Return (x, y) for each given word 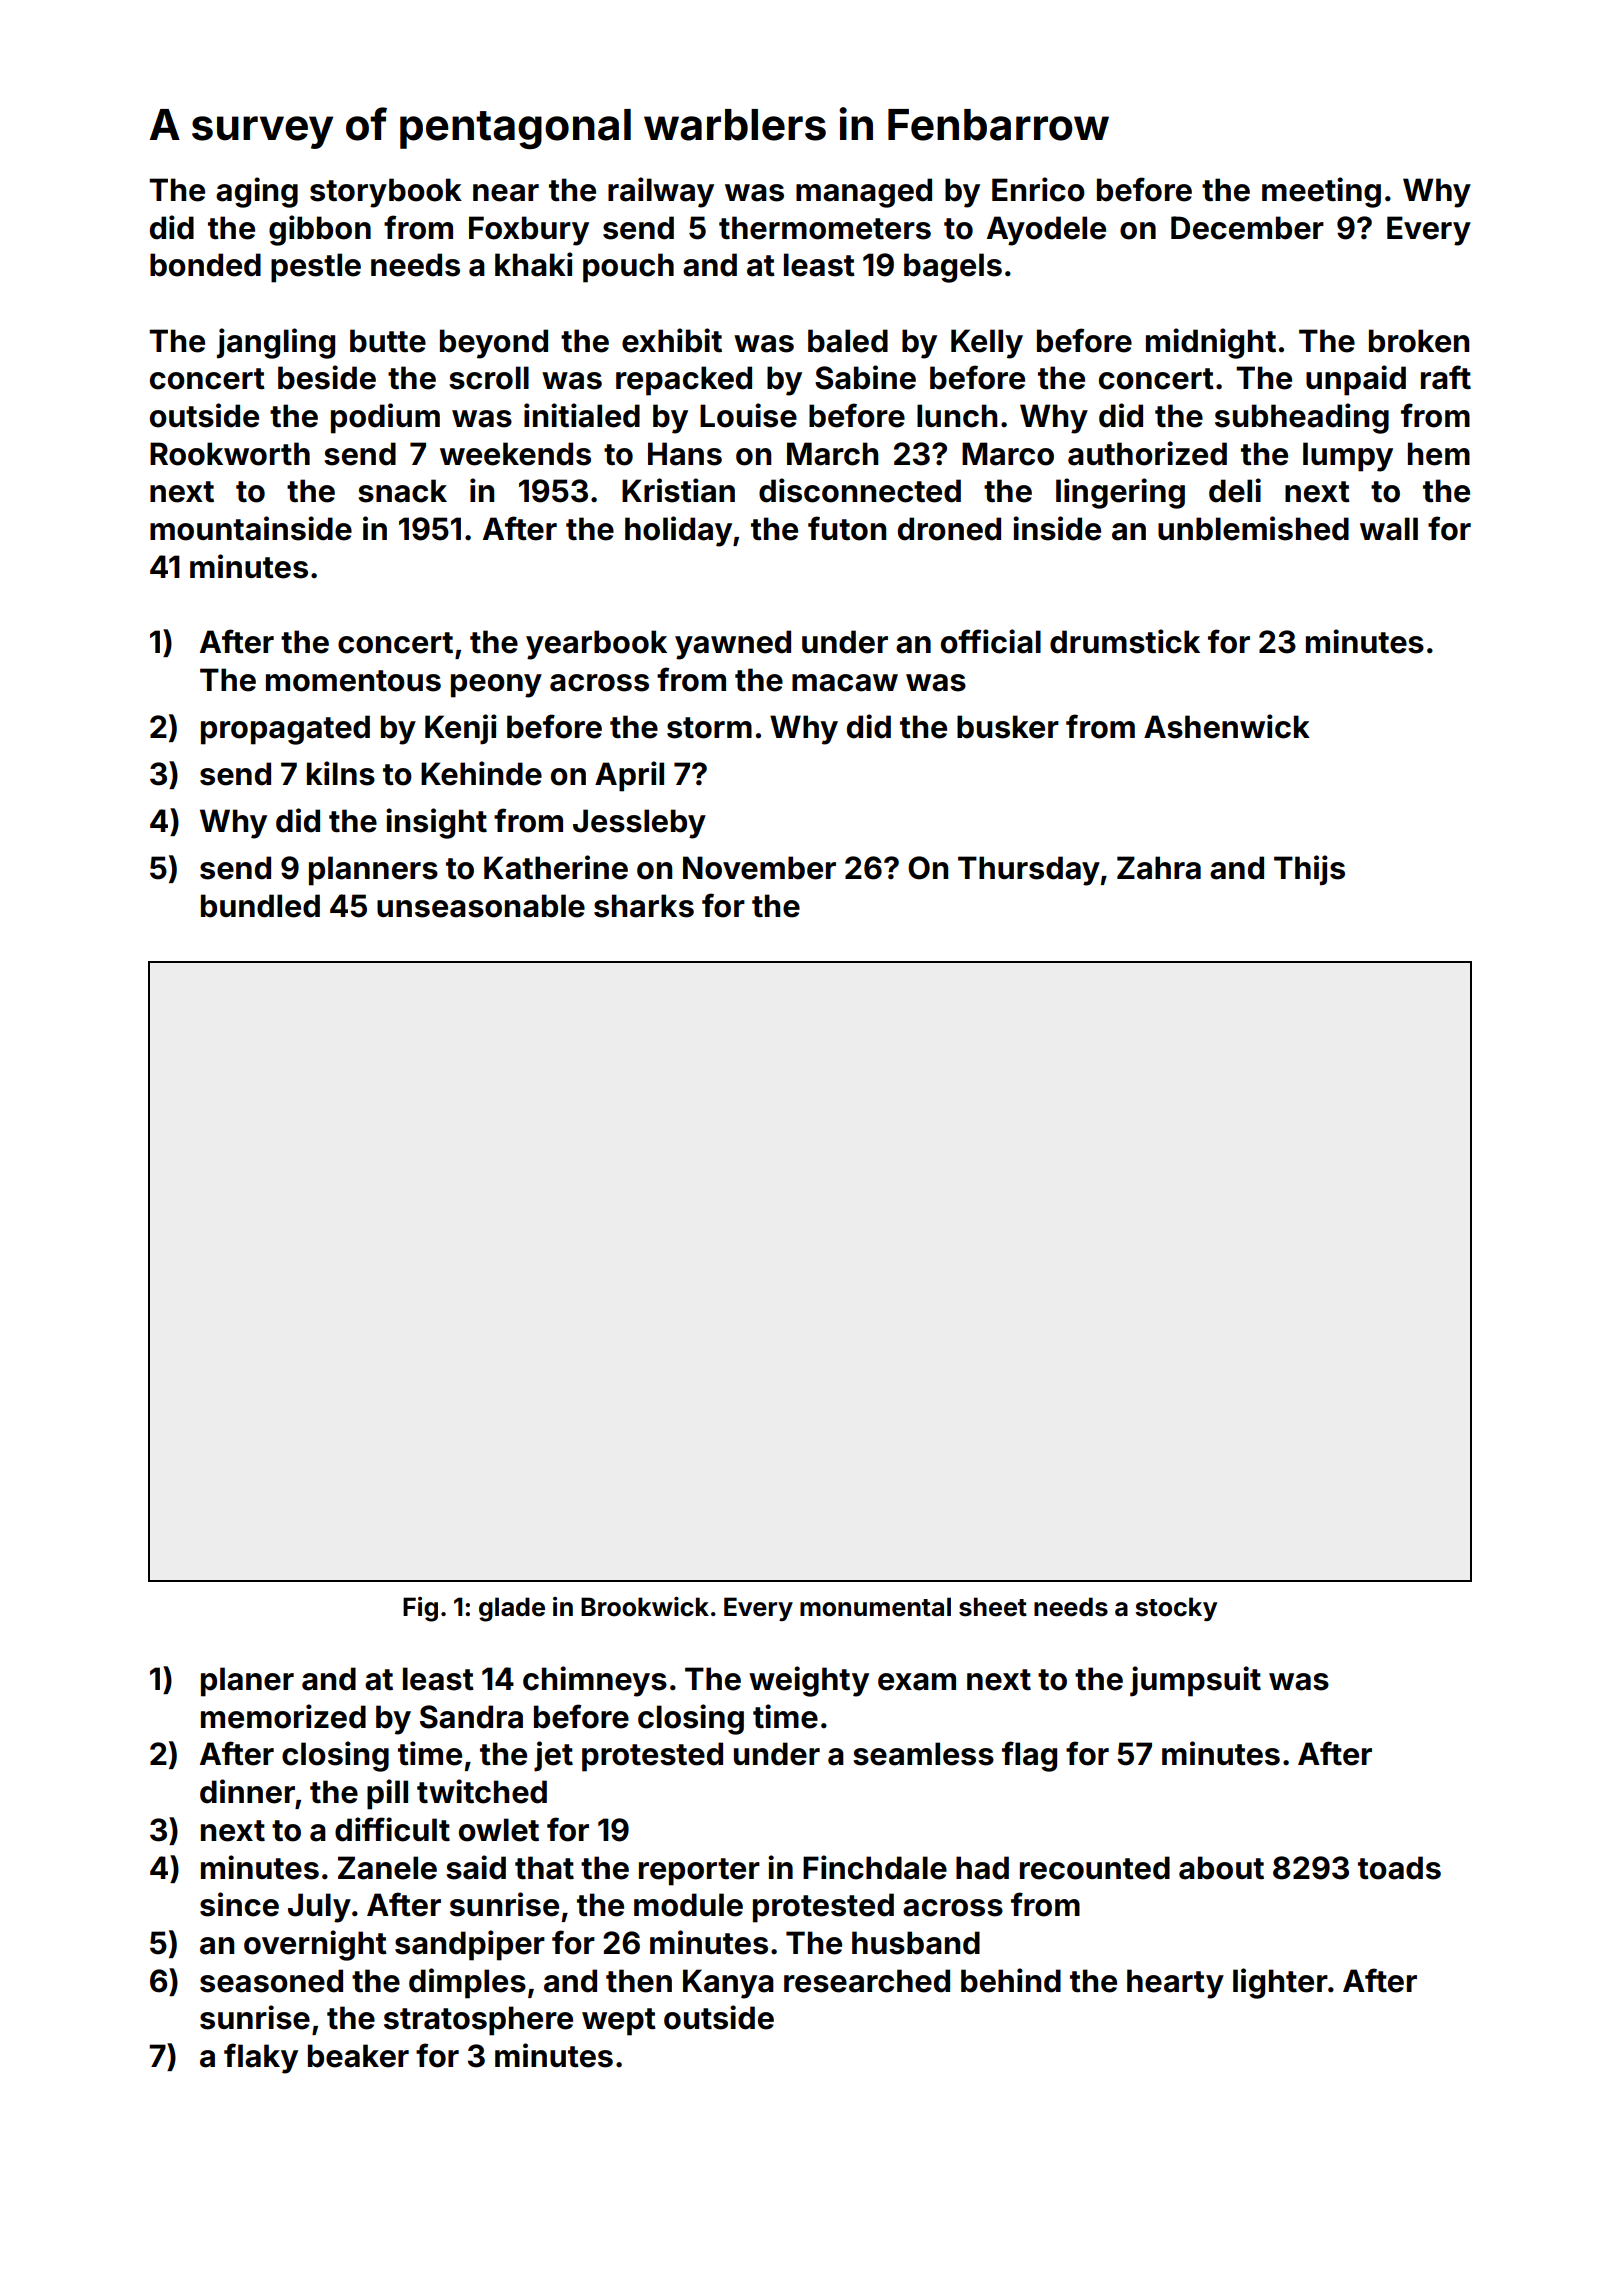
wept (619, 2022)
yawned (733, 645)
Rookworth (230, 454)
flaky (261, 2058)
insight (436, 823)
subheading (1302, 418)
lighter (1280, 1983)
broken (1419, 341)
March (832, 454)
